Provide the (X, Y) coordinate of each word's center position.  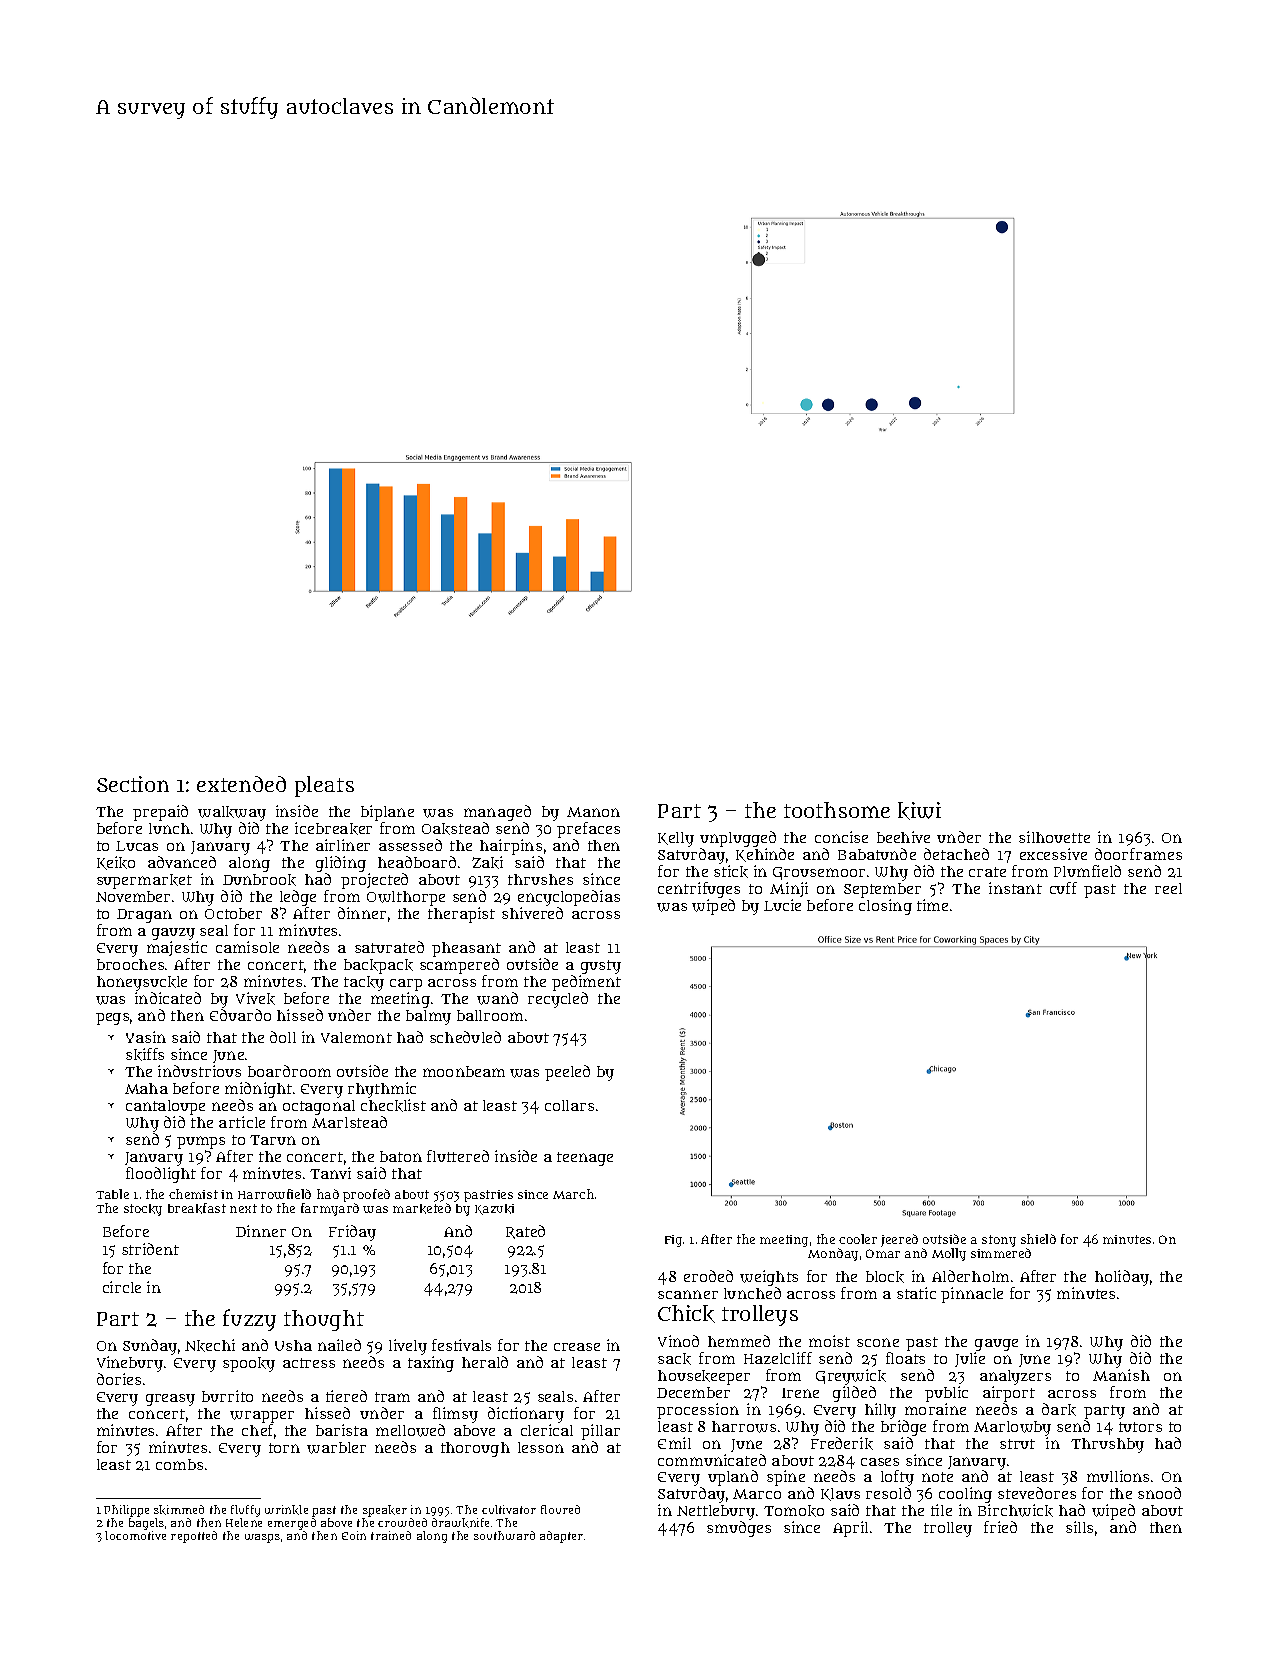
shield (1038, 1239)
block (885, 1277)
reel (1168, 888)
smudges (739, 1529)
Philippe (126, 1511)
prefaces (588, 830)
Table (112, 1194)
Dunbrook (259, 880)
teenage (585, 1159)
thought (324, 1320)
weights (769, 1278)
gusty (601, 967)
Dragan (144, 916)
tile (941, 1510)
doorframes (1138, 854)
